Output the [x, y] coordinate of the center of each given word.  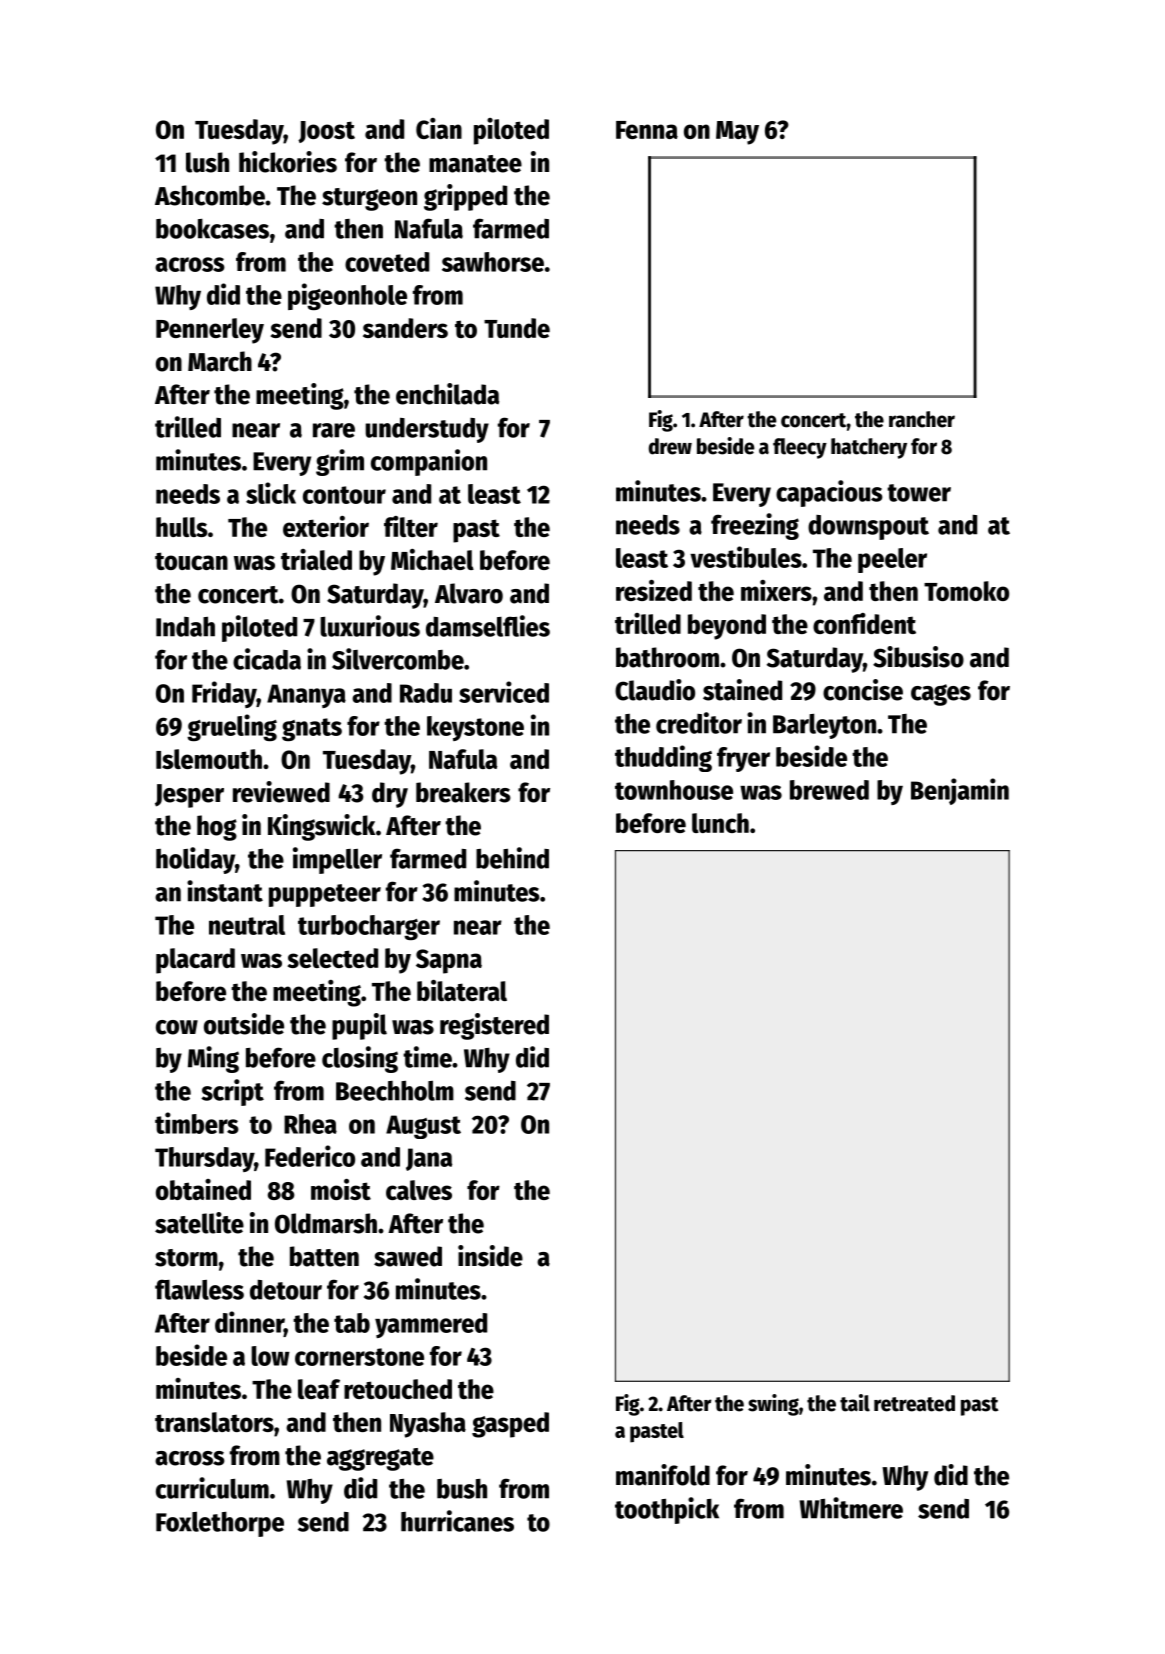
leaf [319, 1389]
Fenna [647, 130]
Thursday [204, 1159]
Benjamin [960, 791]
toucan [191, 561]
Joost [326, 132]
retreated [914, 1403]
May [737, 133]
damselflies [488, 626]
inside [490, 1256]
